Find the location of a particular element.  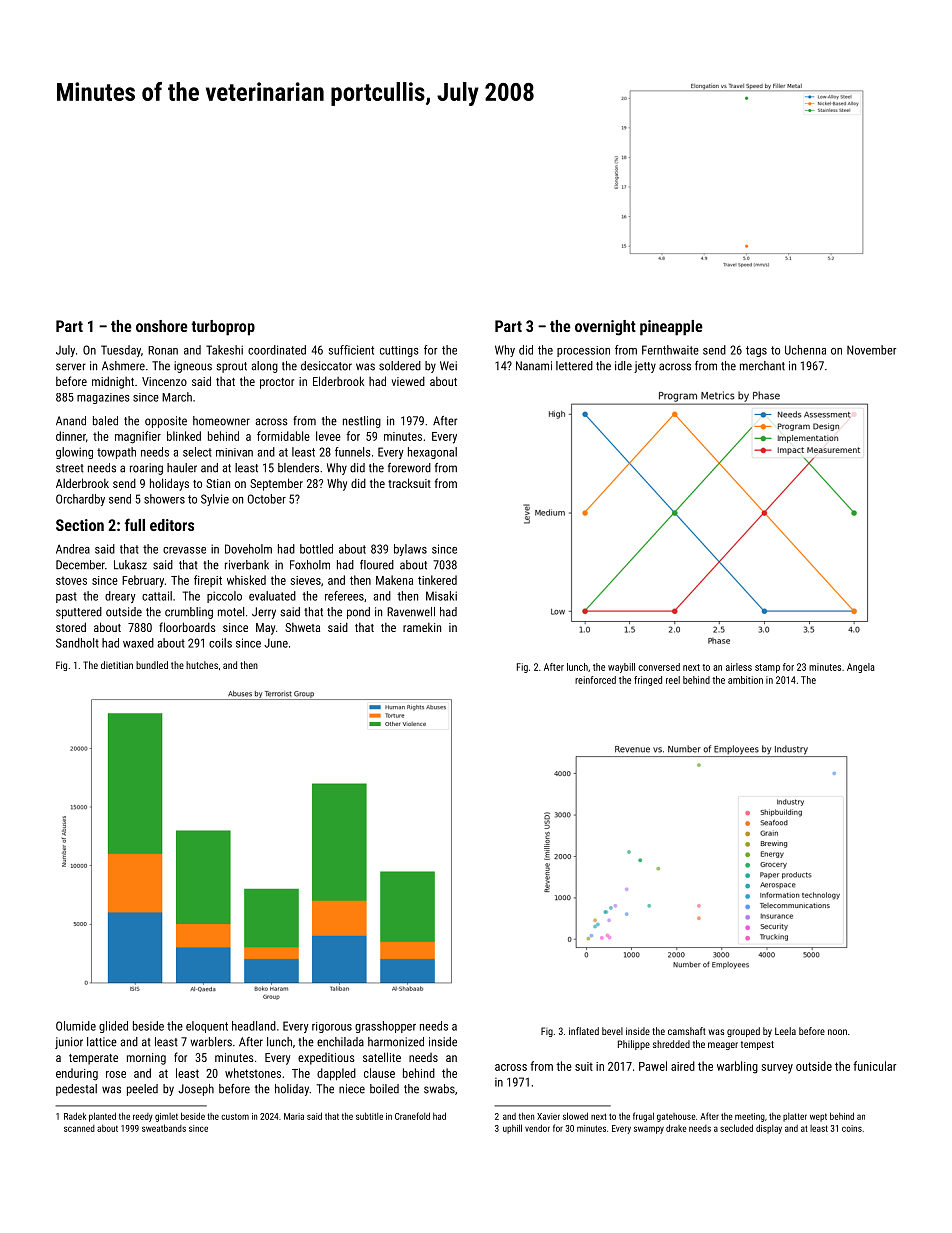

lettered is located at coordinates (574, 366).
